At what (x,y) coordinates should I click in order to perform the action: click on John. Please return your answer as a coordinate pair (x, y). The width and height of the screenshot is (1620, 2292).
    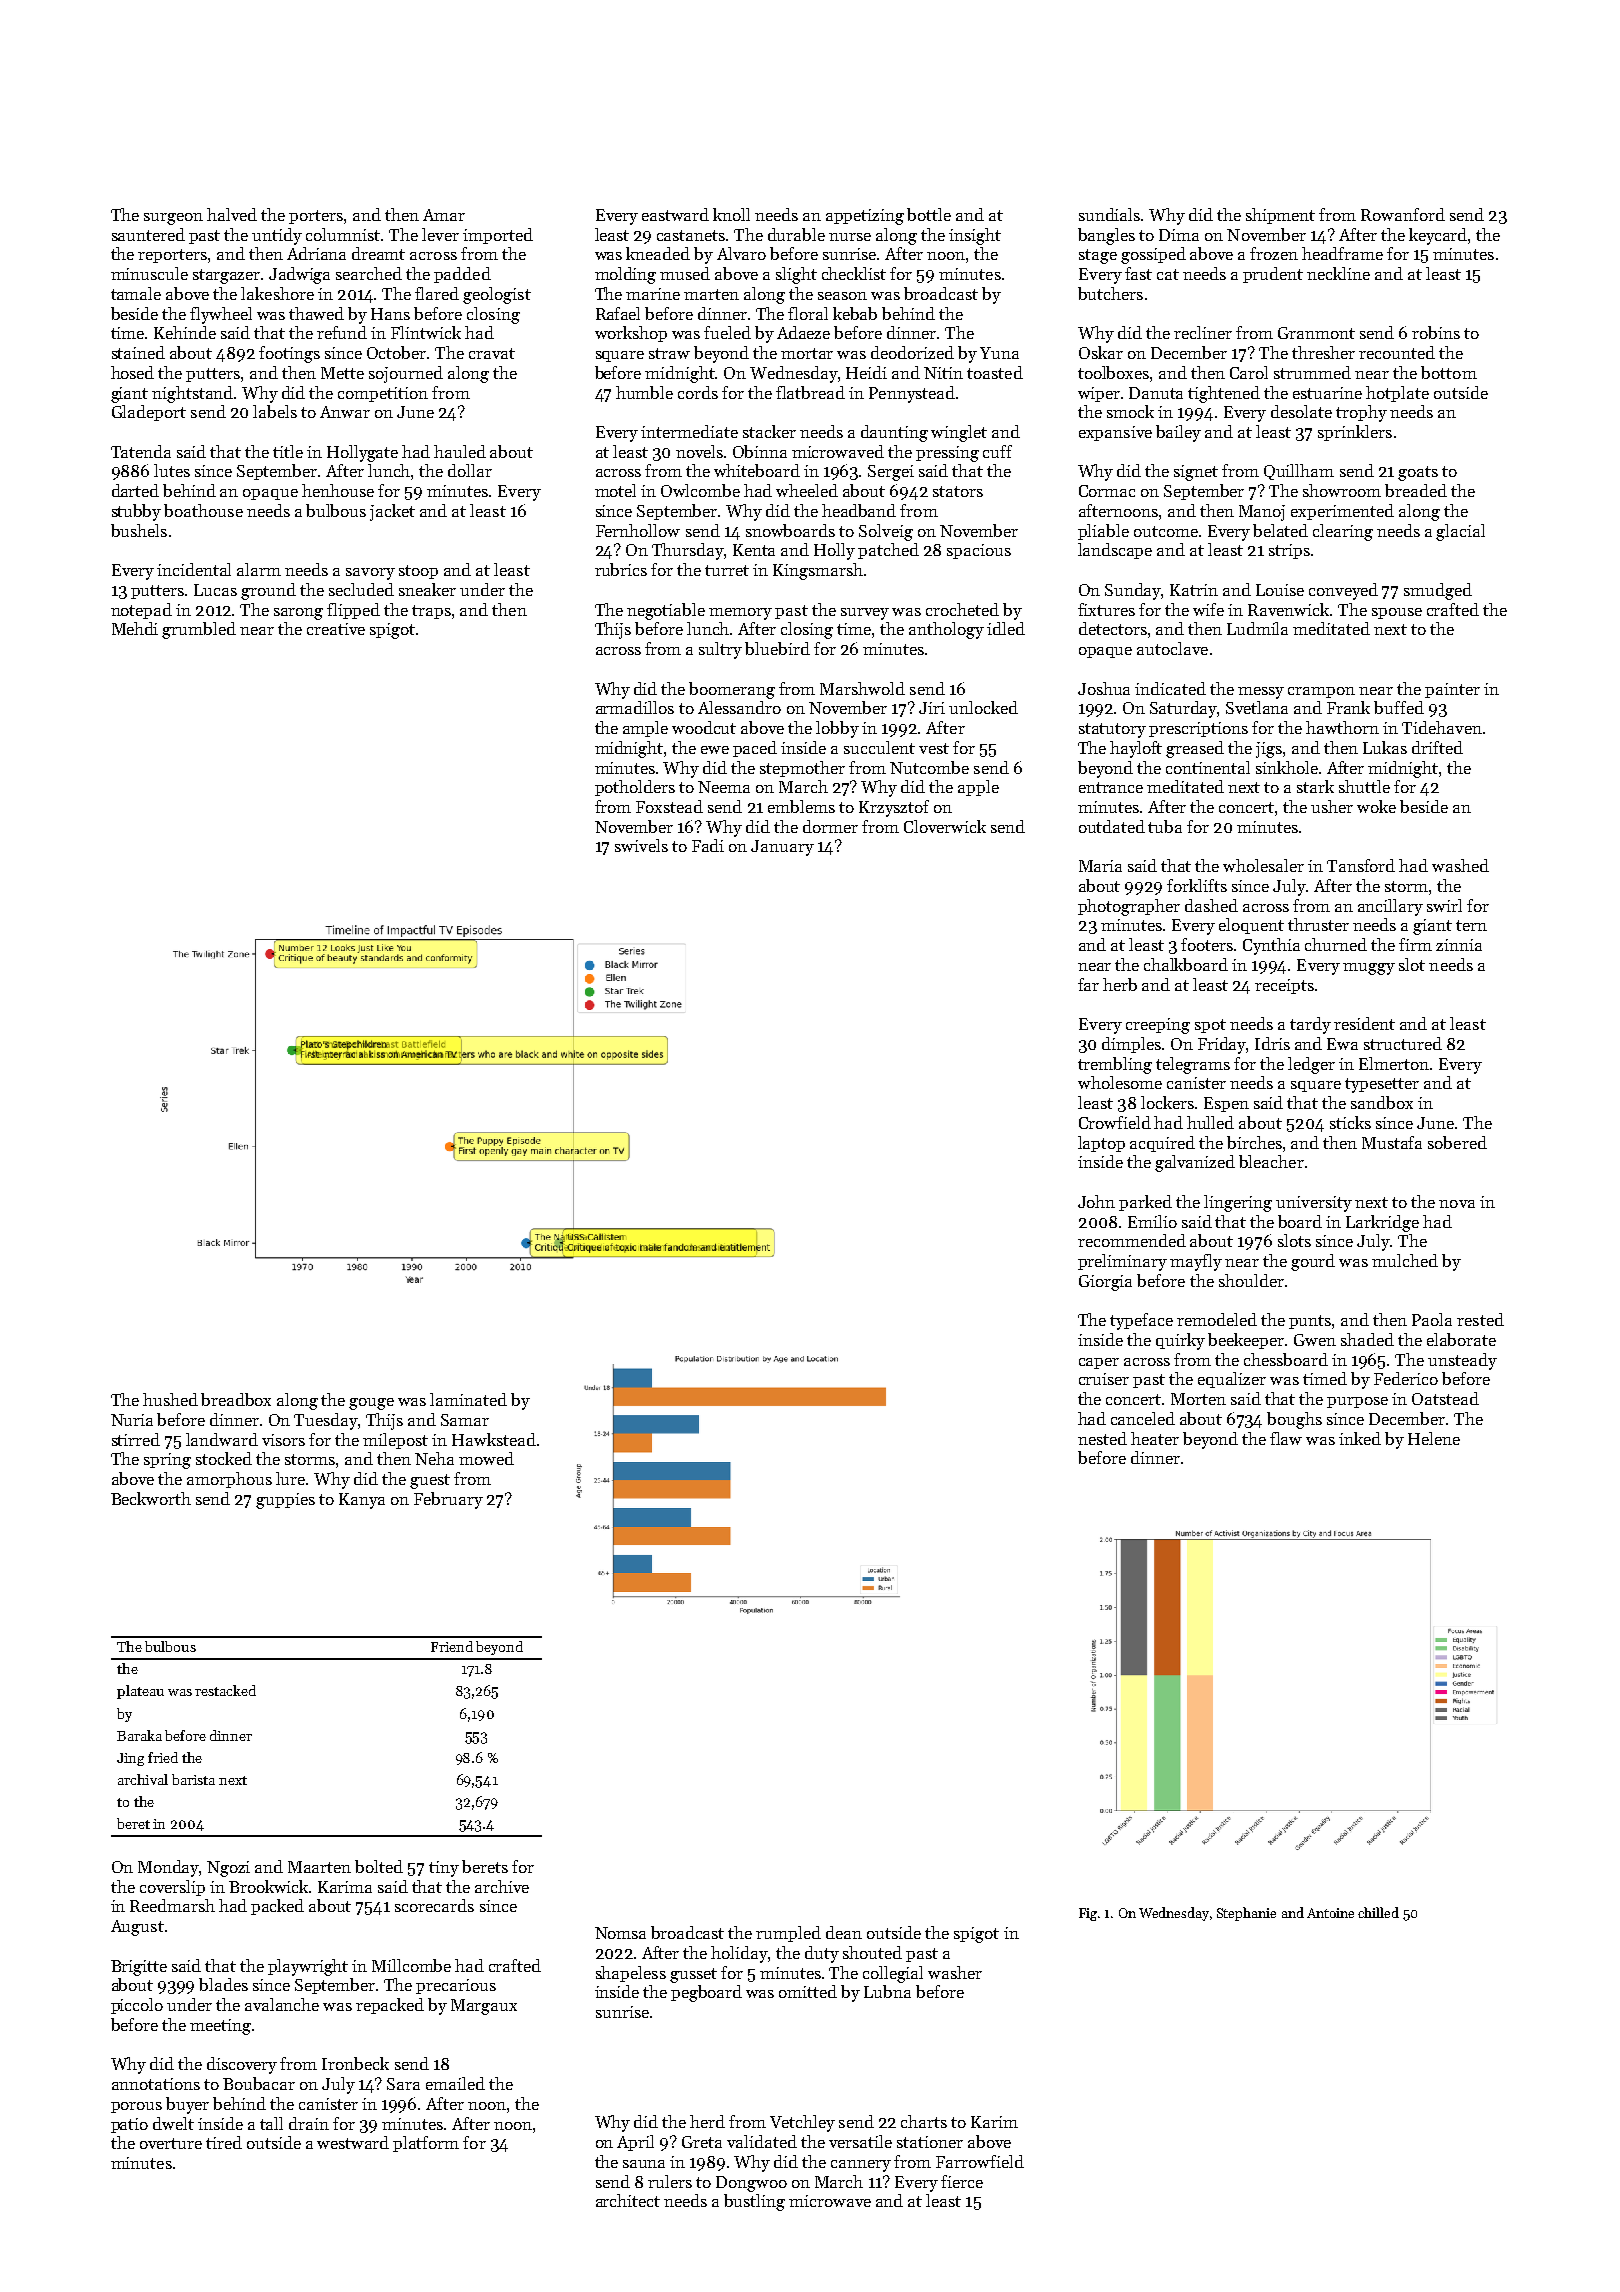
    Looking at the image, I should click on (1096, 1201).
